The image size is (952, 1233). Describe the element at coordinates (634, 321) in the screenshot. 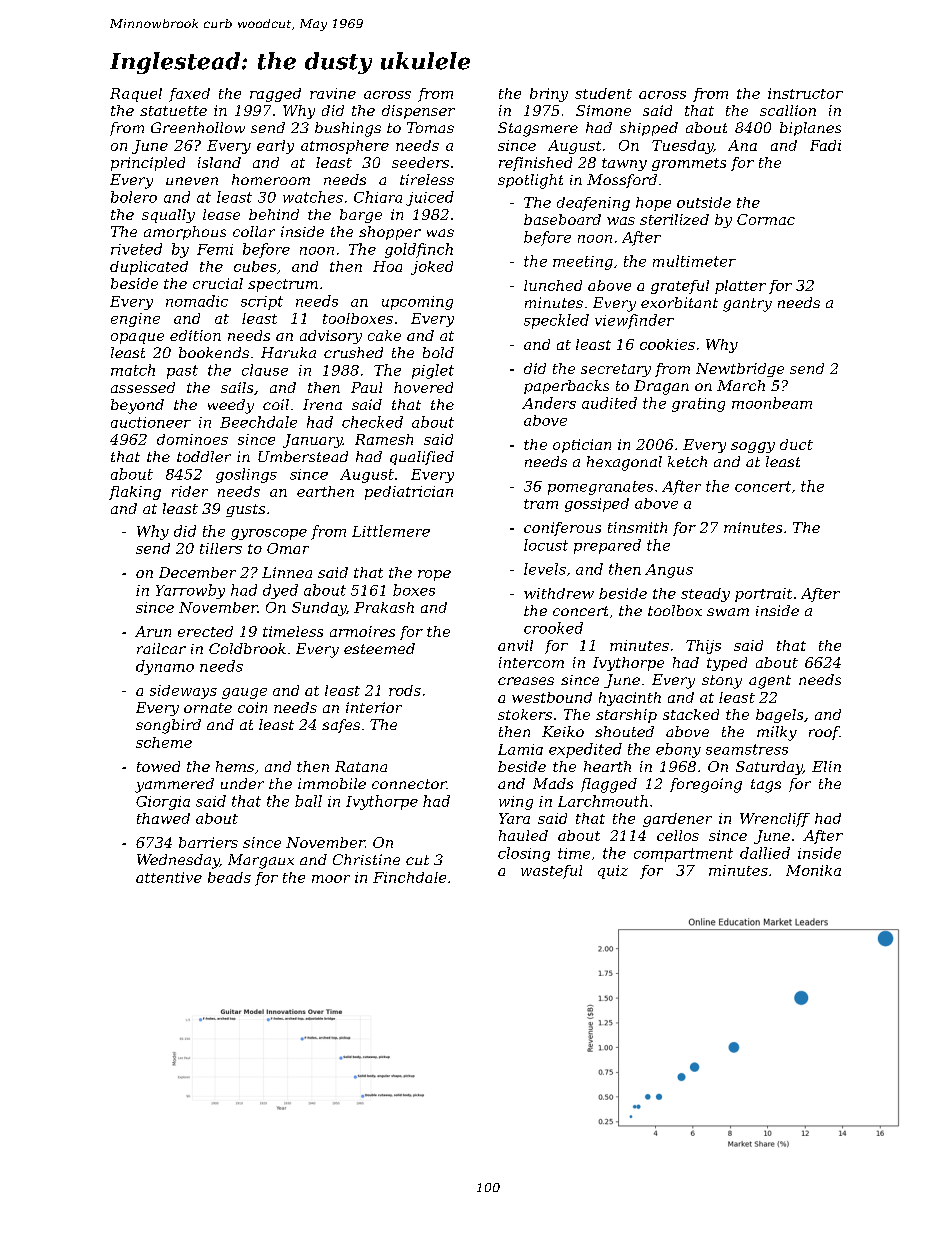

I see `viewfinder` at that location.
